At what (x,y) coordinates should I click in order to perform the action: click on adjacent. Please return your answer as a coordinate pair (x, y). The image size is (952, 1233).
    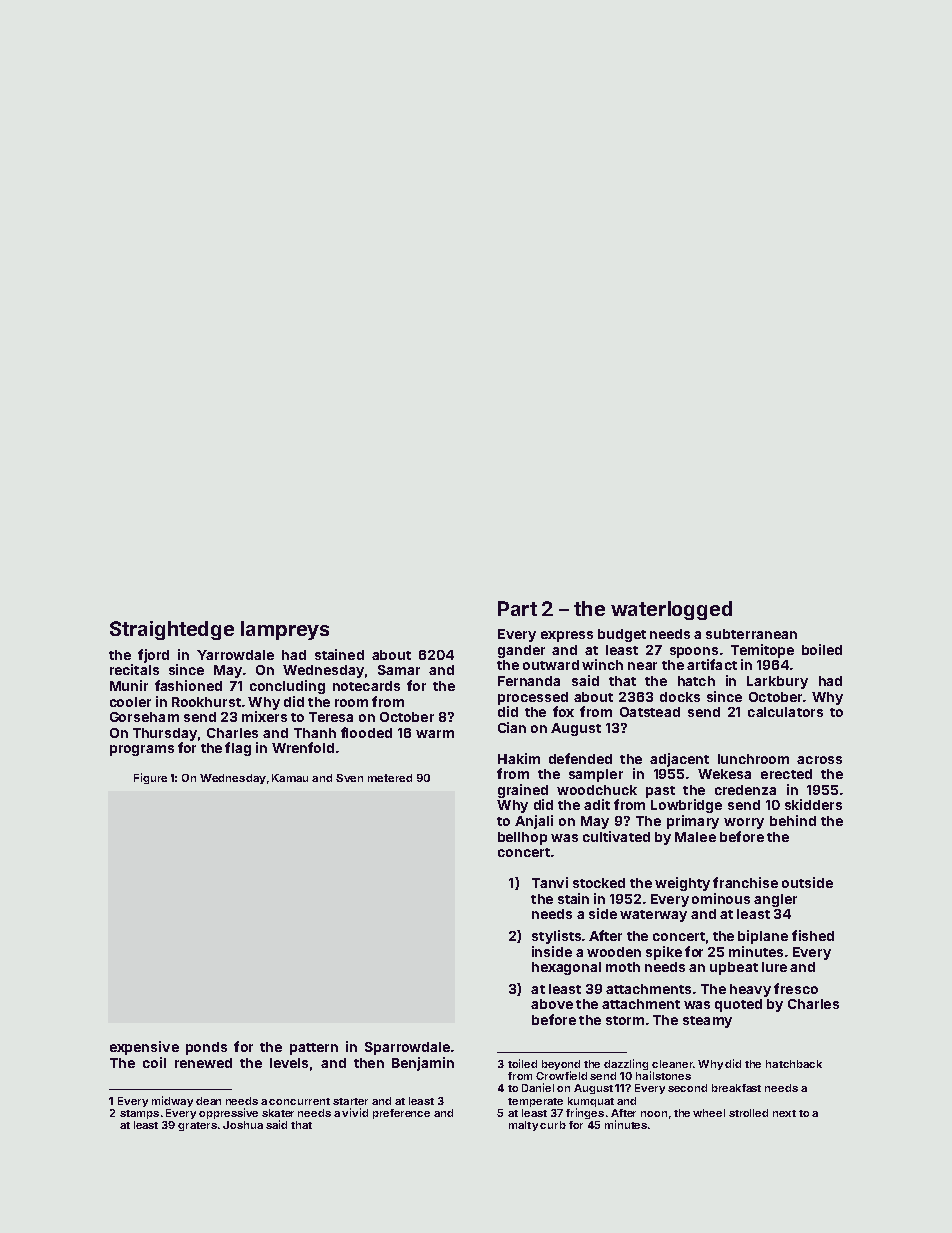
    Looking at the image, I should click on (679, 760).
